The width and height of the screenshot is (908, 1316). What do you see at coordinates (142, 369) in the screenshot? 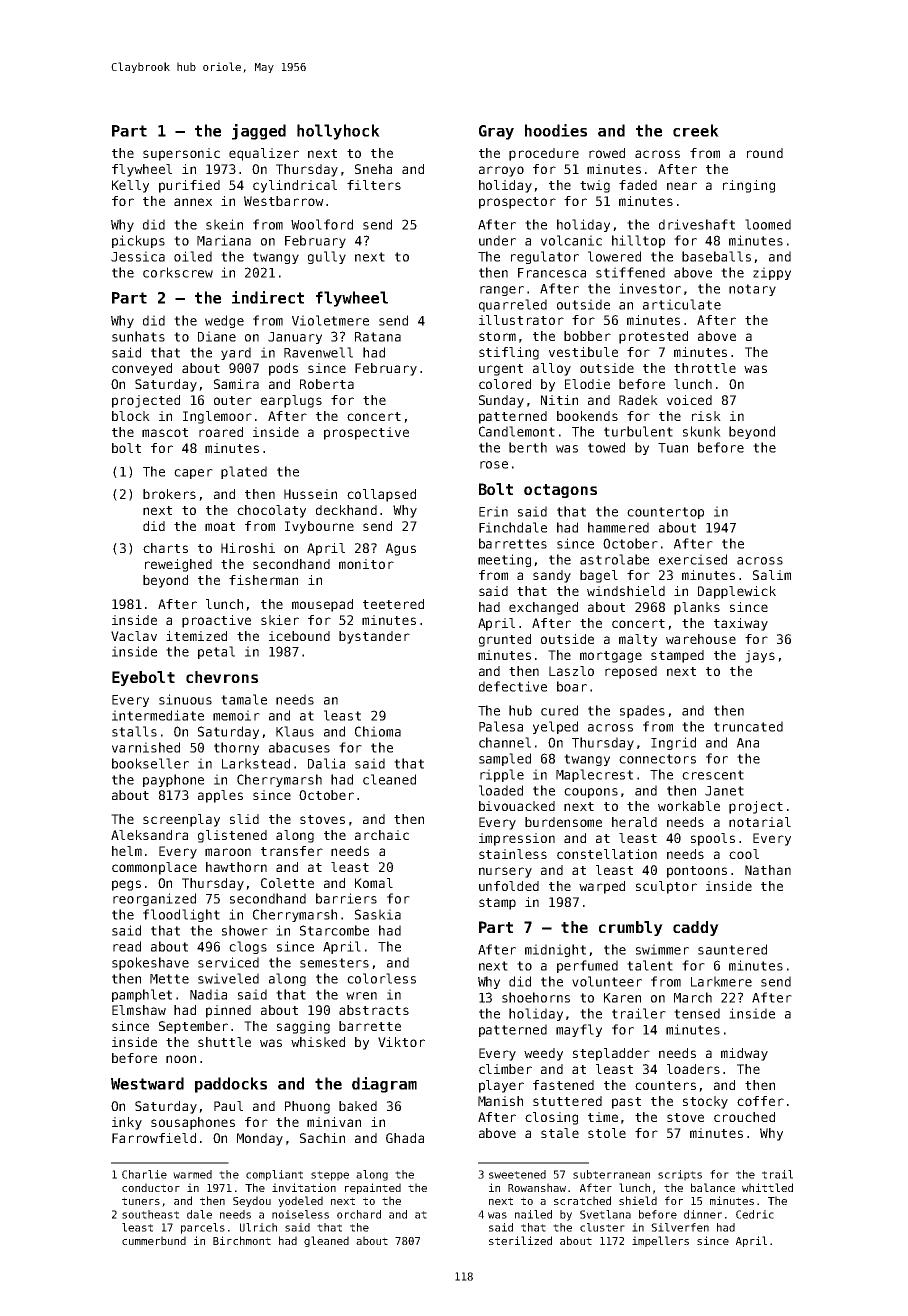
I see `conveyed` at bounding box center [142, 369].
